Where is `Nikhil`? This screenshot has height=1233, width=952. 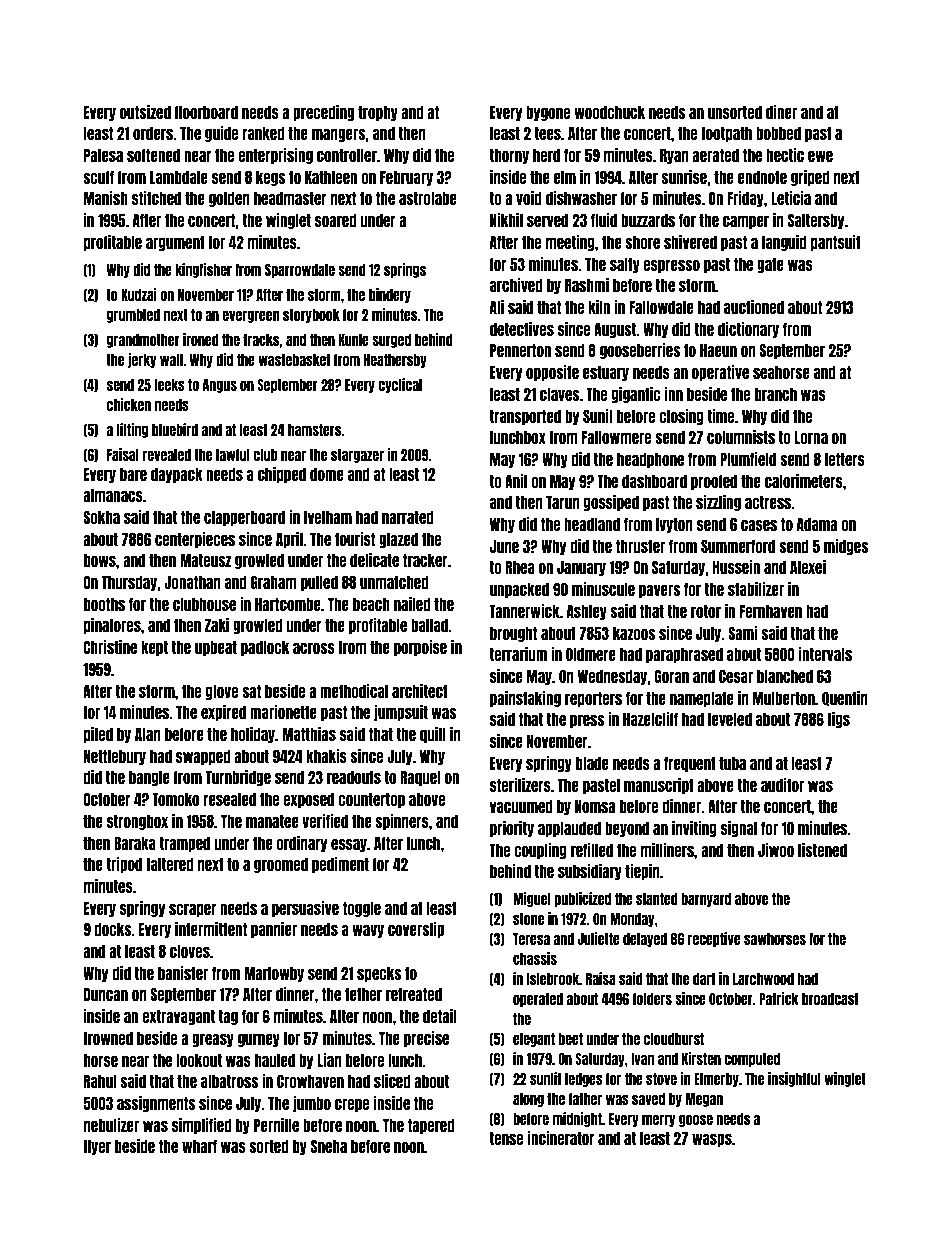
Nikhil is located at coordinates (506, 220).
